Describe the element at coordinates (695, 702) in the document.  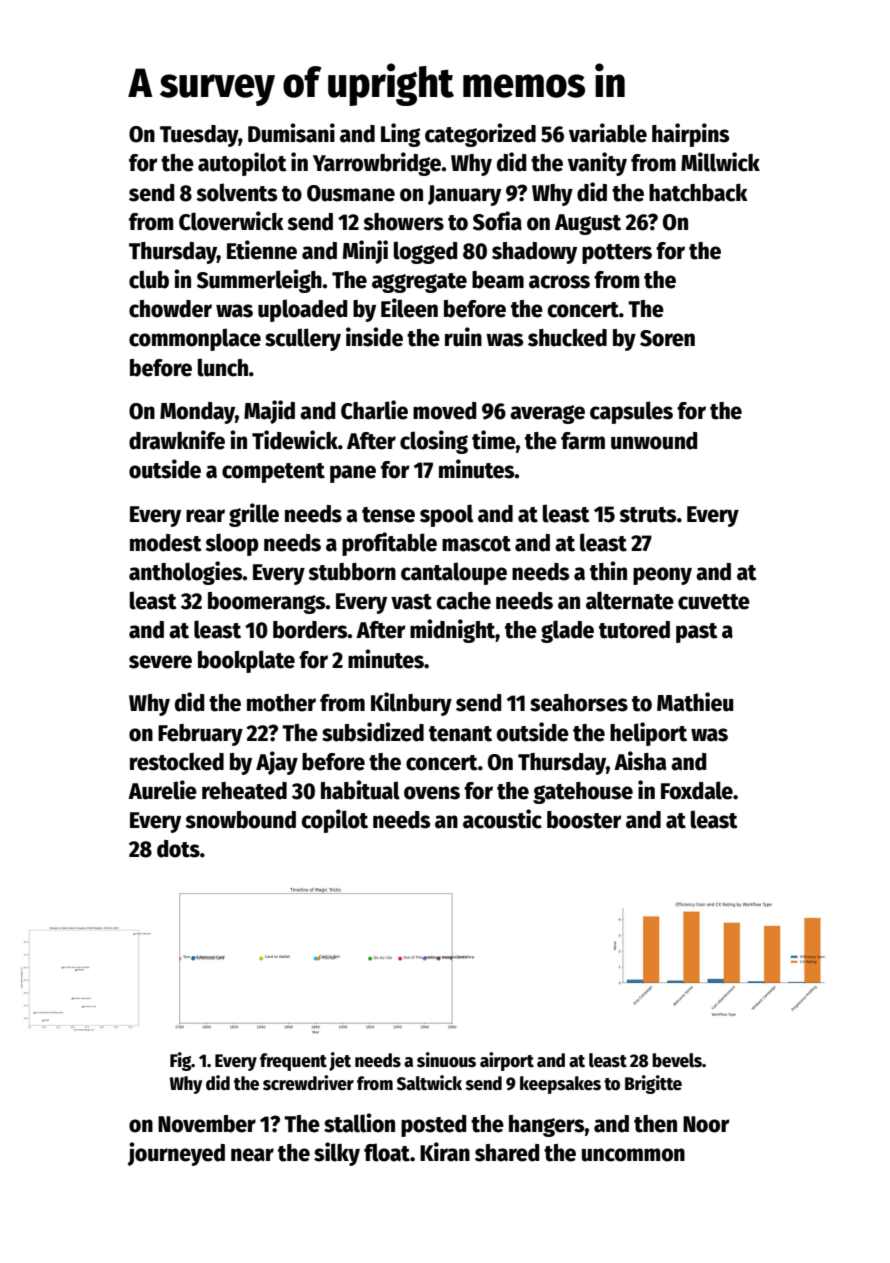
I see `Mathieu` at that location.
